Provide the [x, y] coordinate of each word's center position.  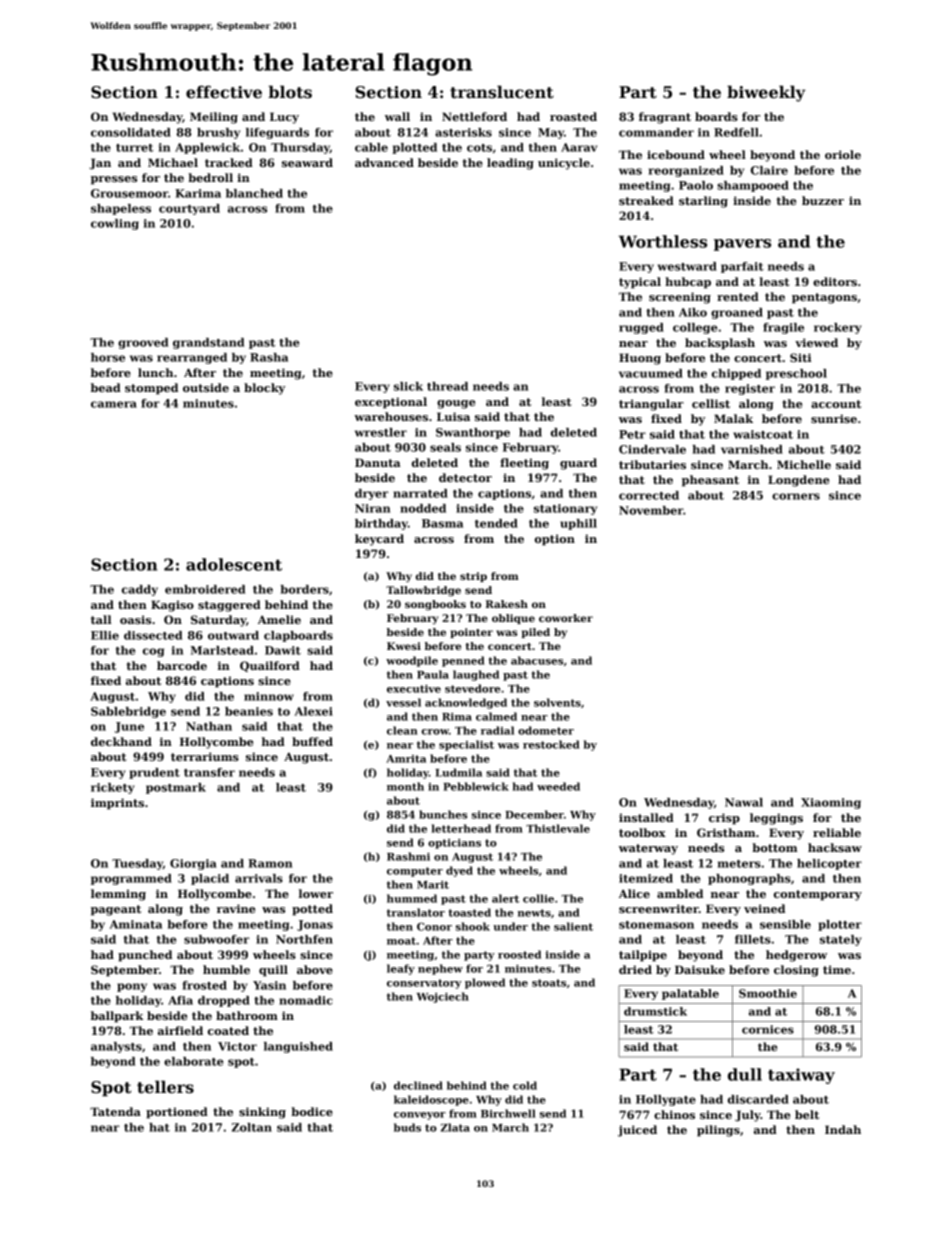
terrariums [205, 756]
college [695, 328]
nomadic [306, 1000]
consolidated [131, 132]
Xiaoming [831, 803]
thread [447, 386]
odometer [546, 730]
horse [108, 357]
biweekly [766, 93]
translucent [502, 92]
